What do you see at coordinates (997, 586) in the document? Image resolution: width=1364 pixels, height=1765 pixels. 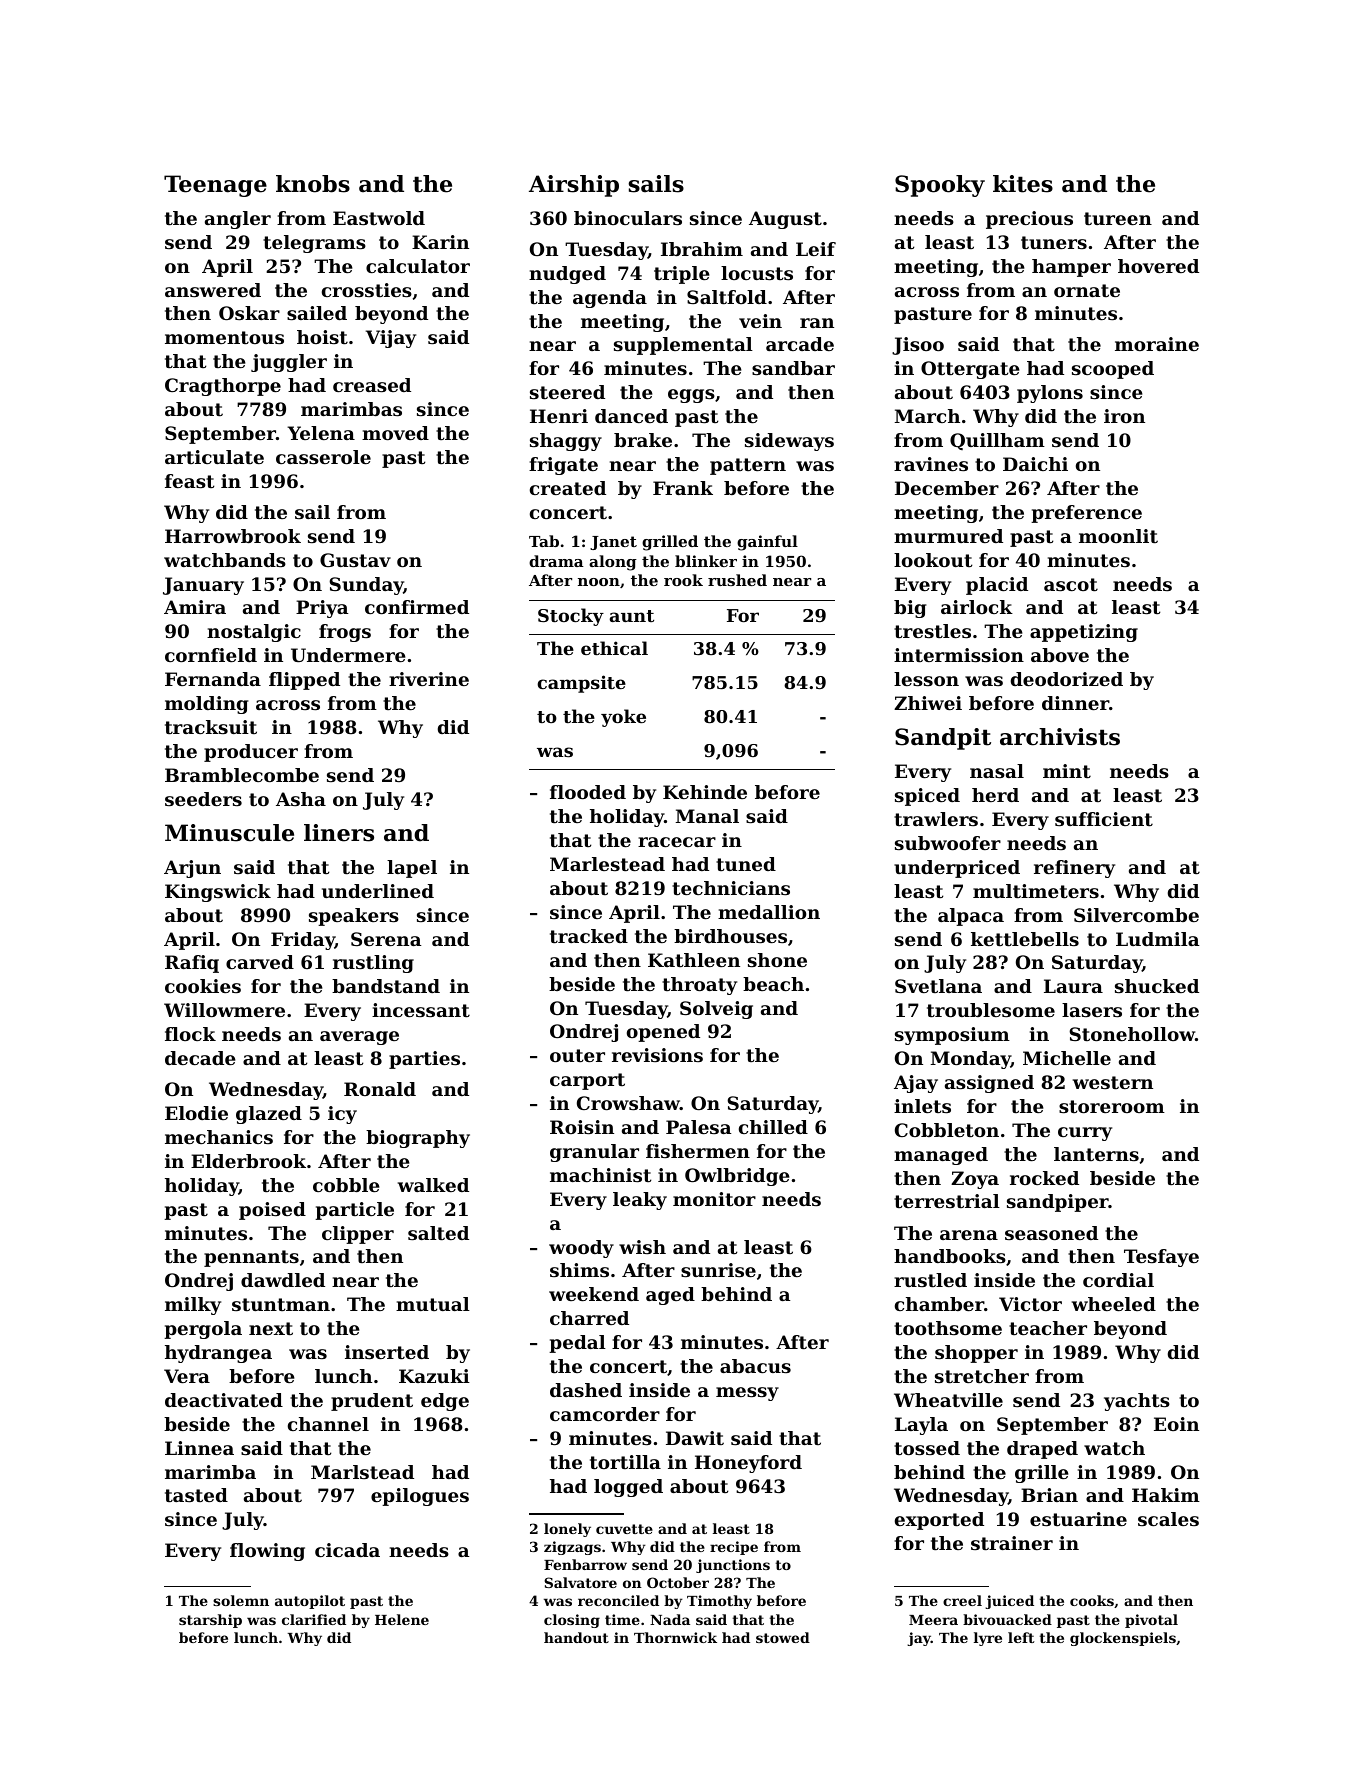 I see `placid` at bounding box center [997, 586].
